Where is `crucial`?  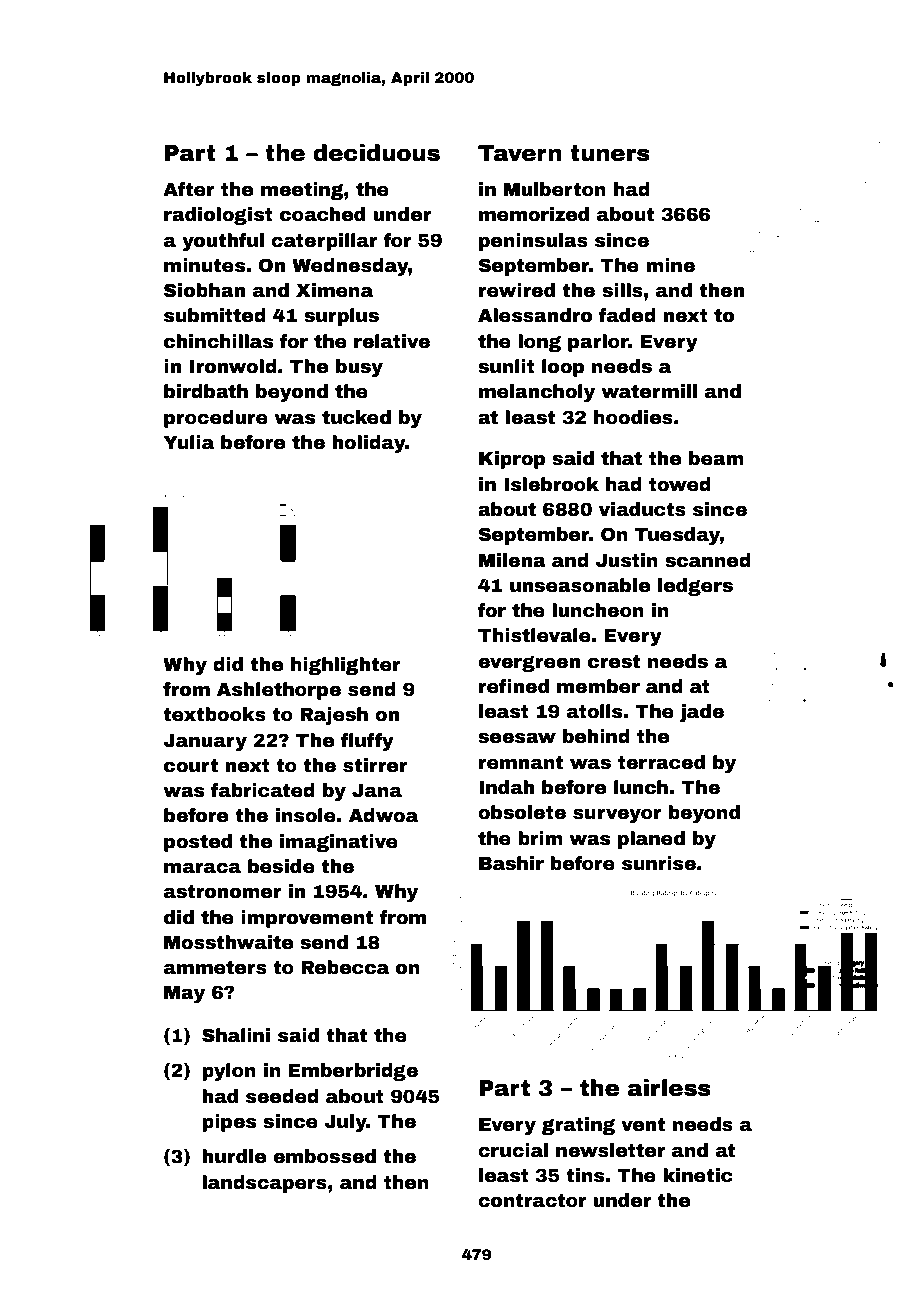 crucial is located at coordinates (513, 1150).
